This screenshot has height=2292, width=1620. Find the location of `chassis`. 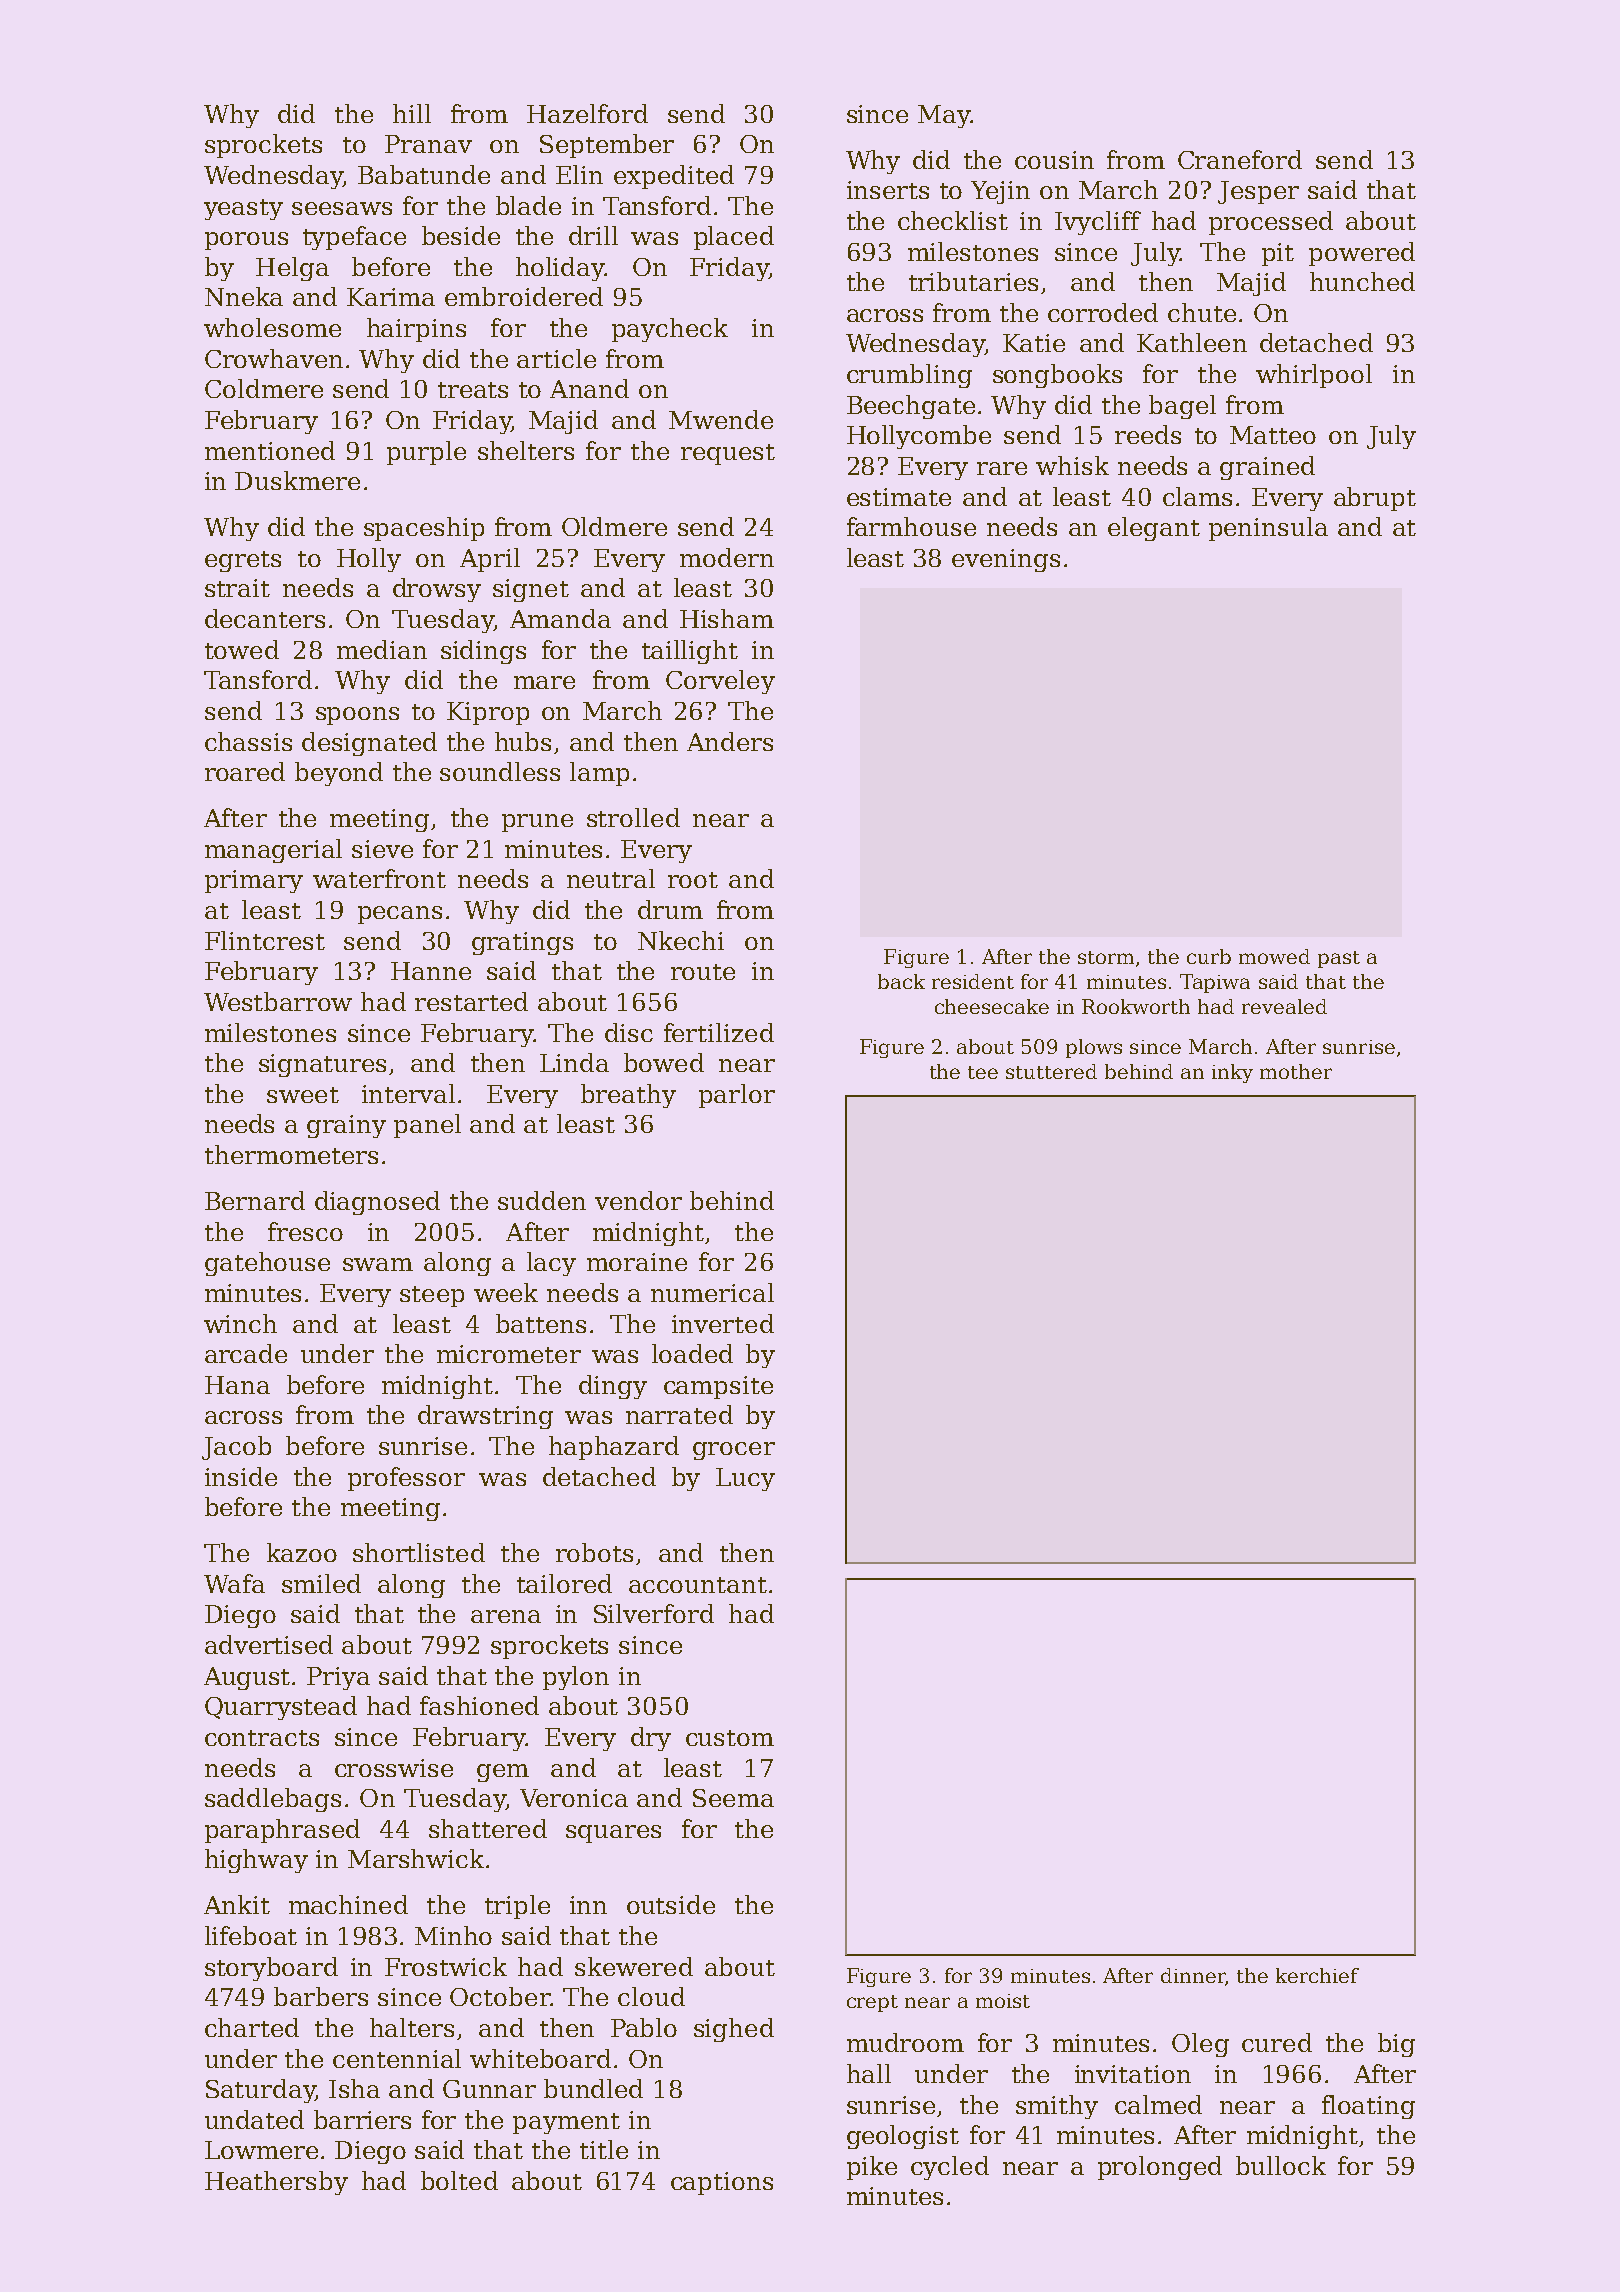

chassis is located at coordinates (248, 741).
